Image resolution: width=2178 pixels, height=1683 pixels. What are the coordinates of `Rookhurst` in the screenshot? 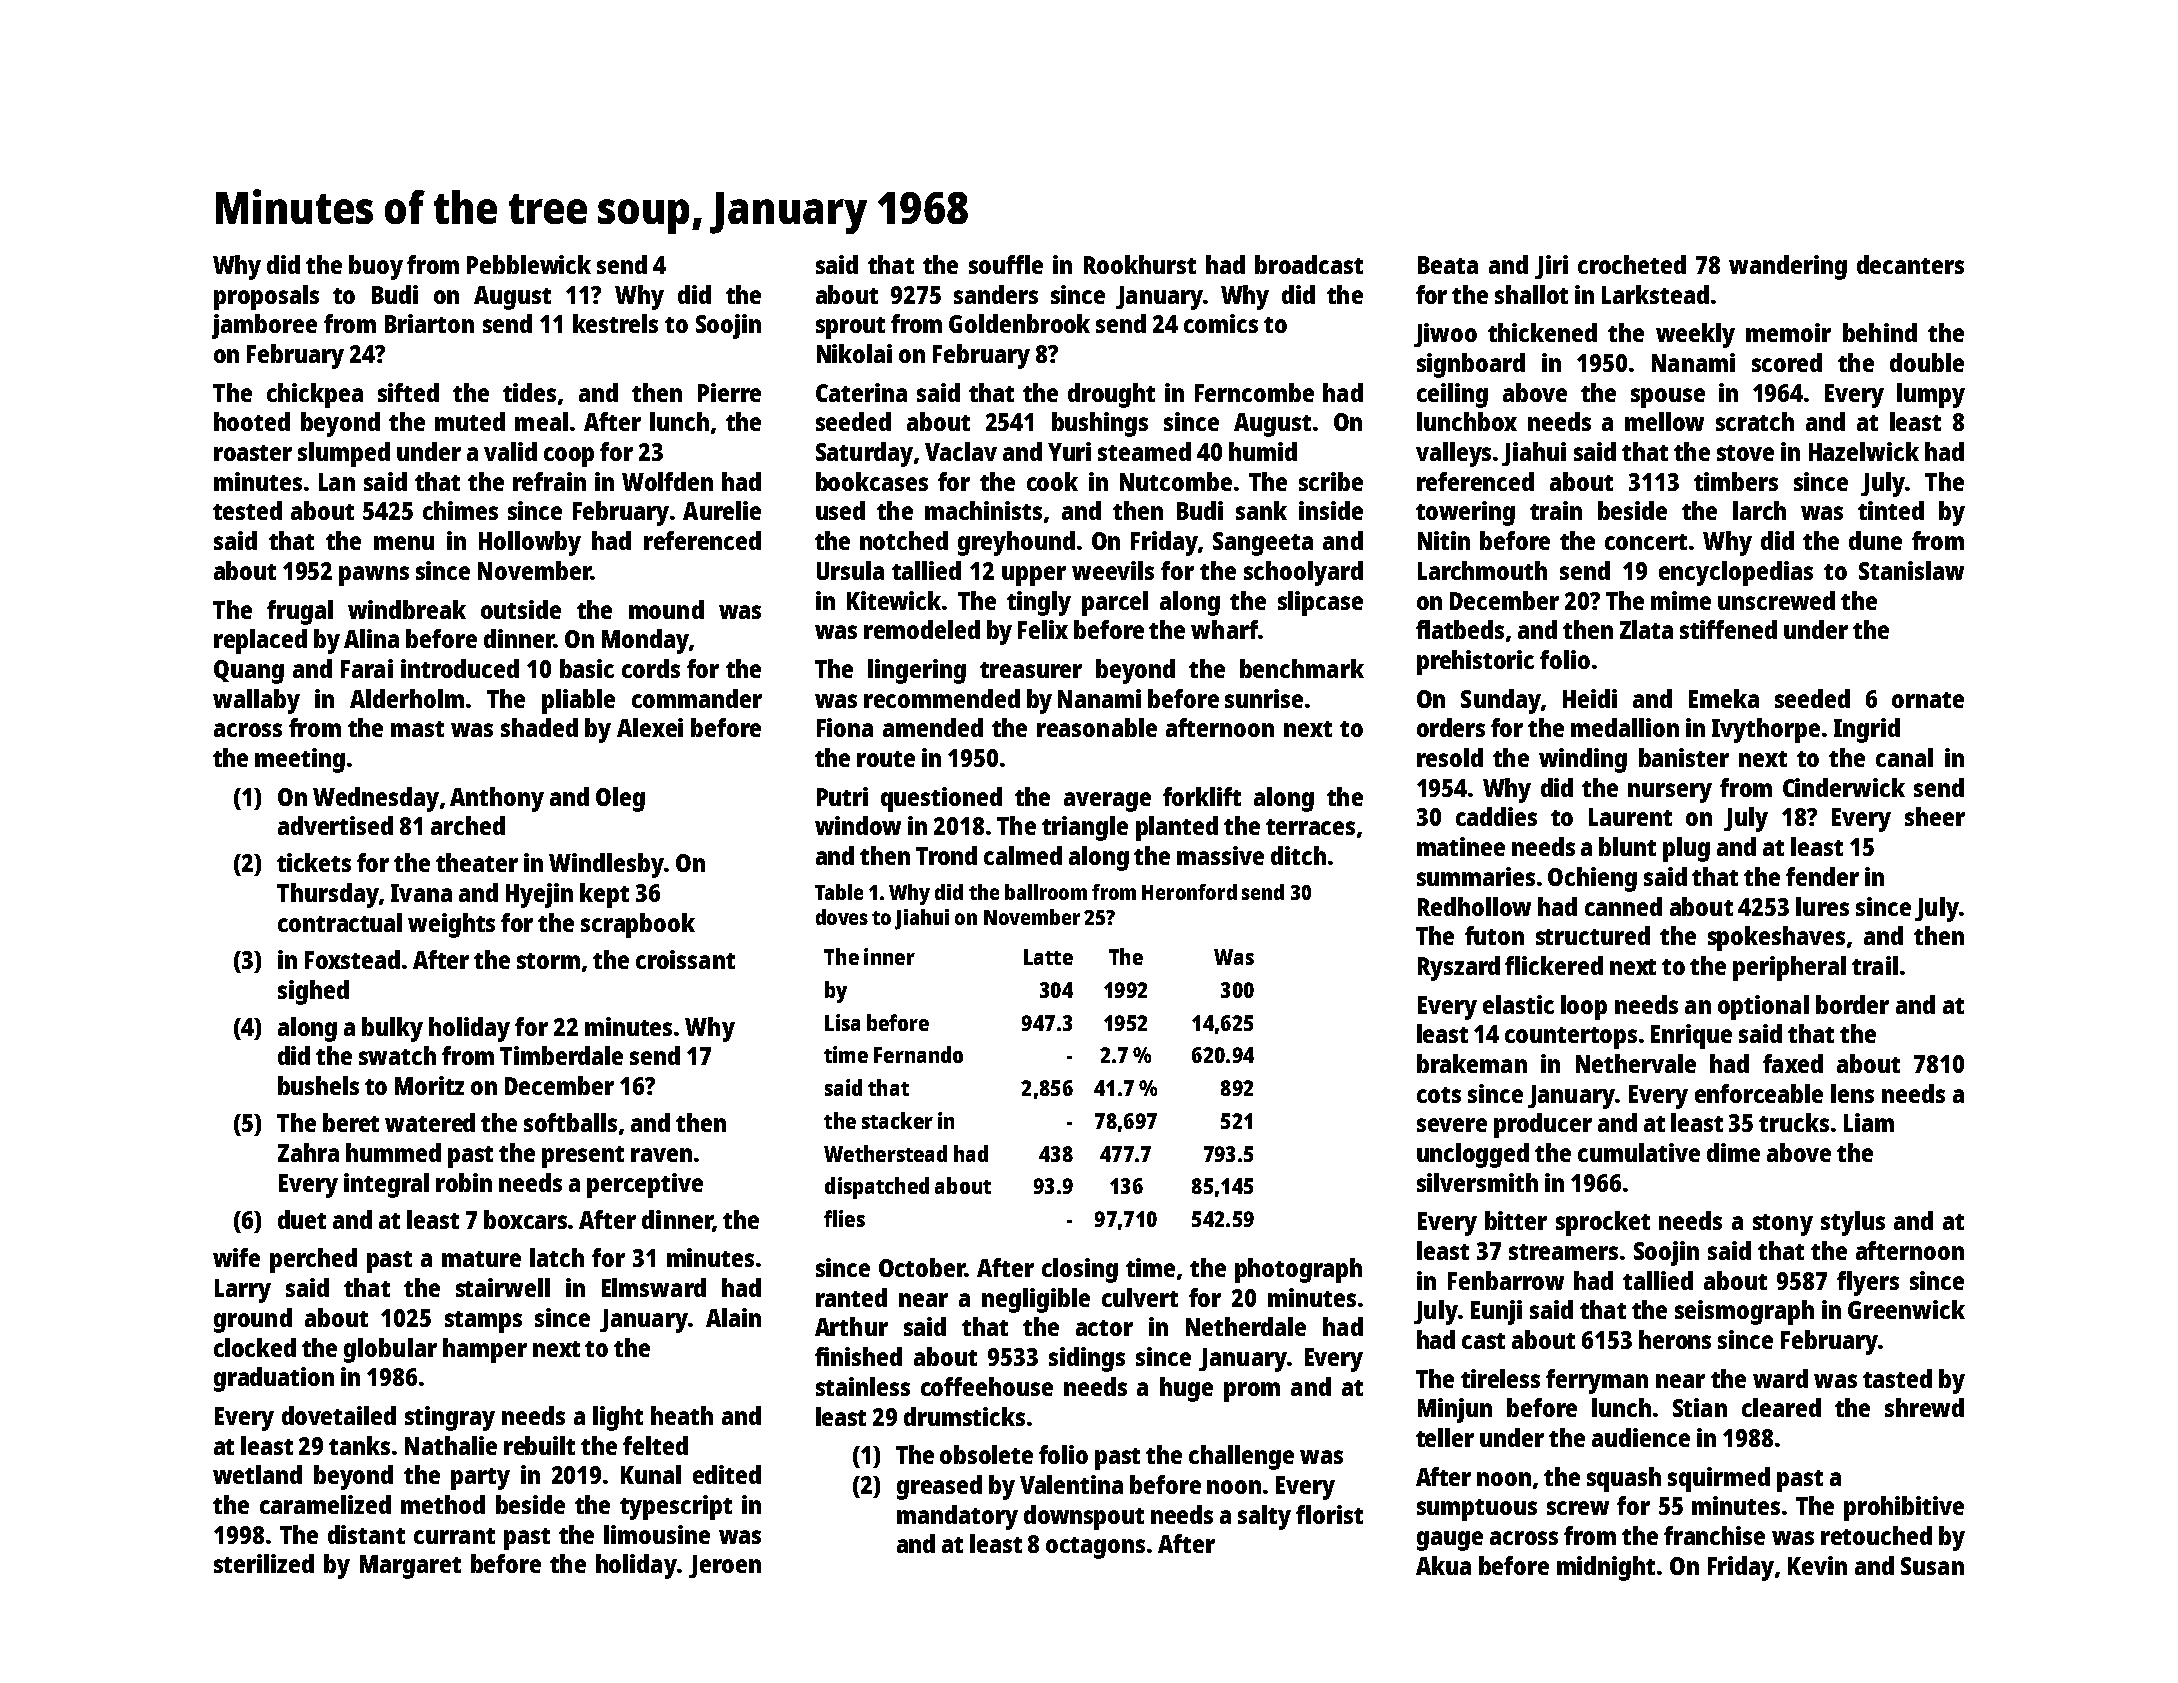 It's located at (1140, 264).
